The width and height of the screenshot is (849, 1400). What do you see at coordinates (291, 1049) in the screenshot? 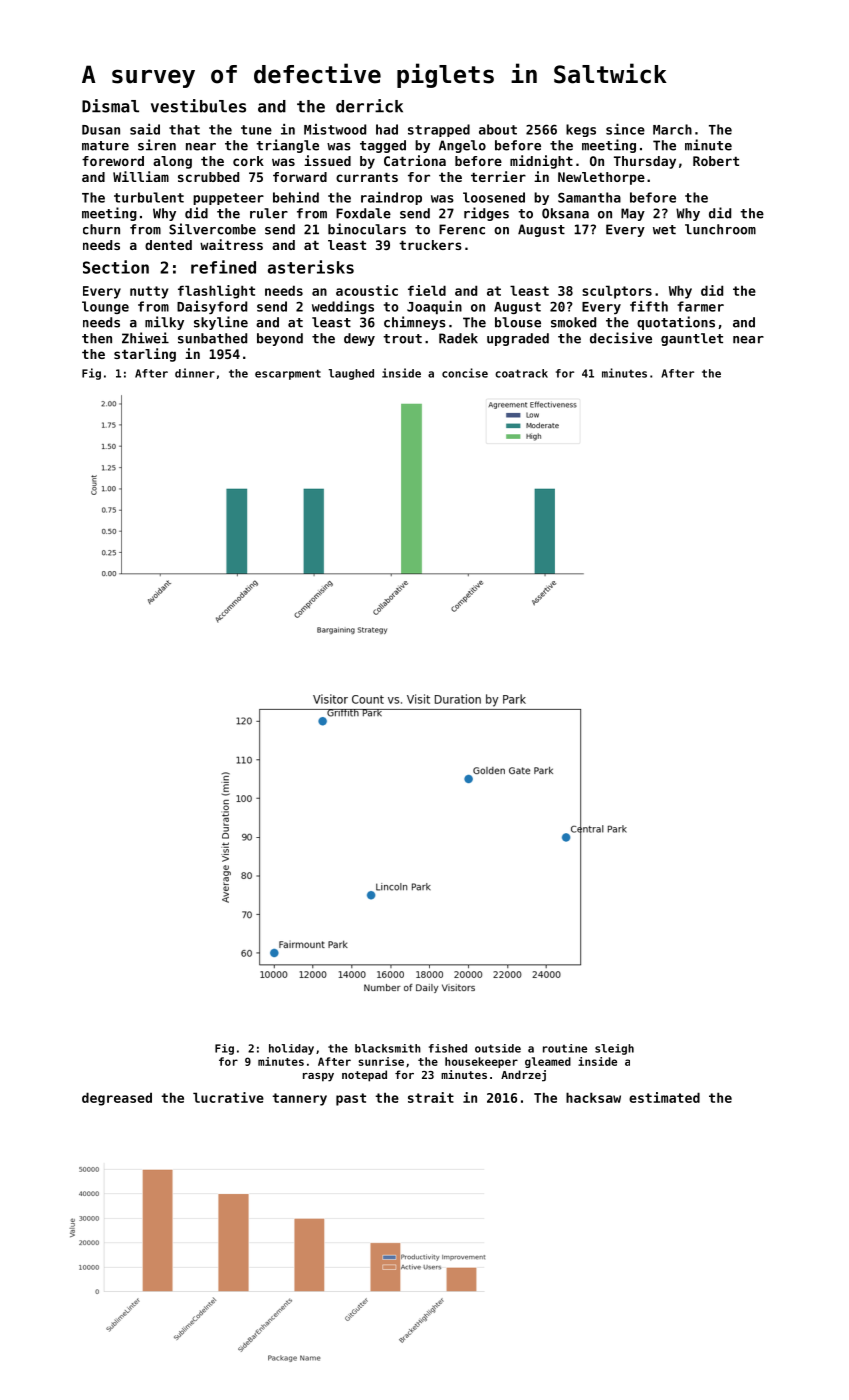
I see `holiday` at bounding box center [291, 1049].
